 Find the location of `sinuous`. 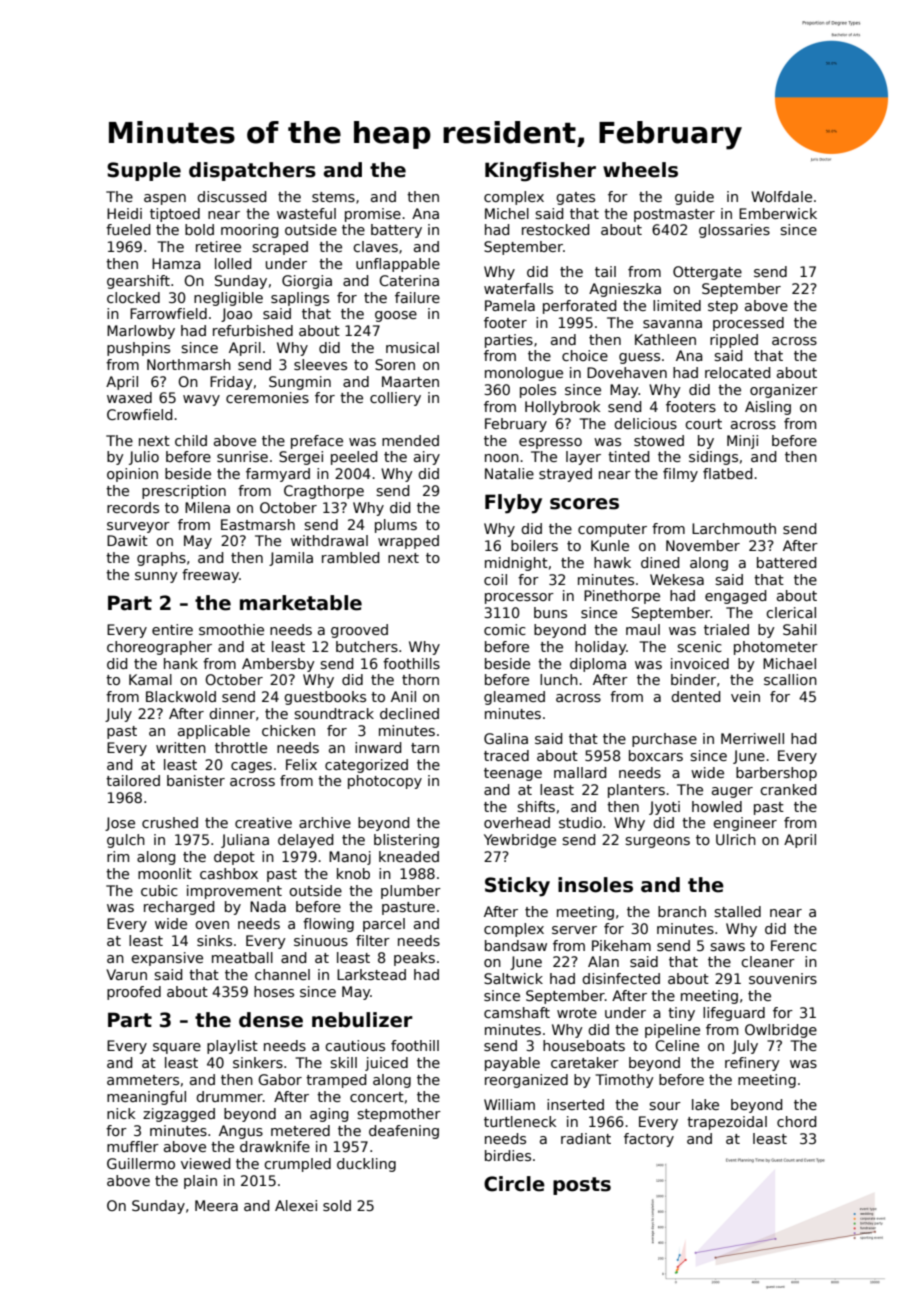

sinuous is located at coordinates (321, 940).
